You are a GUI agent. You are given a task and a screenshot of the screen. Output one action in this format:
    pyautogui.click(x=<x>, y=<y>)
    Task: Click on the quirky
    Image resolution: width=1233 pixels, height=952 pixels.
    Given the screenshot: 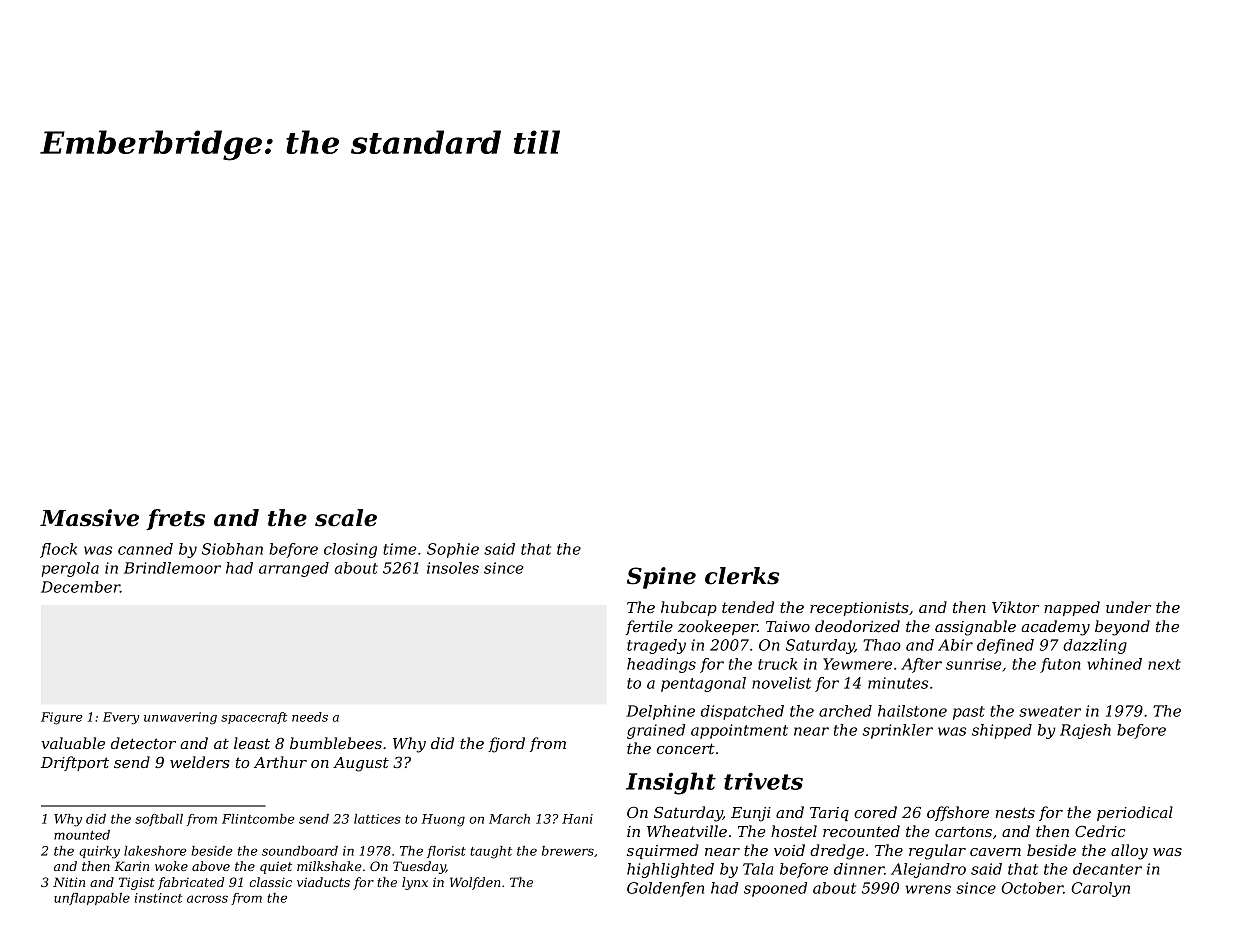 What is the action you would take?
    pyautogui.click(x=99, y=852)
